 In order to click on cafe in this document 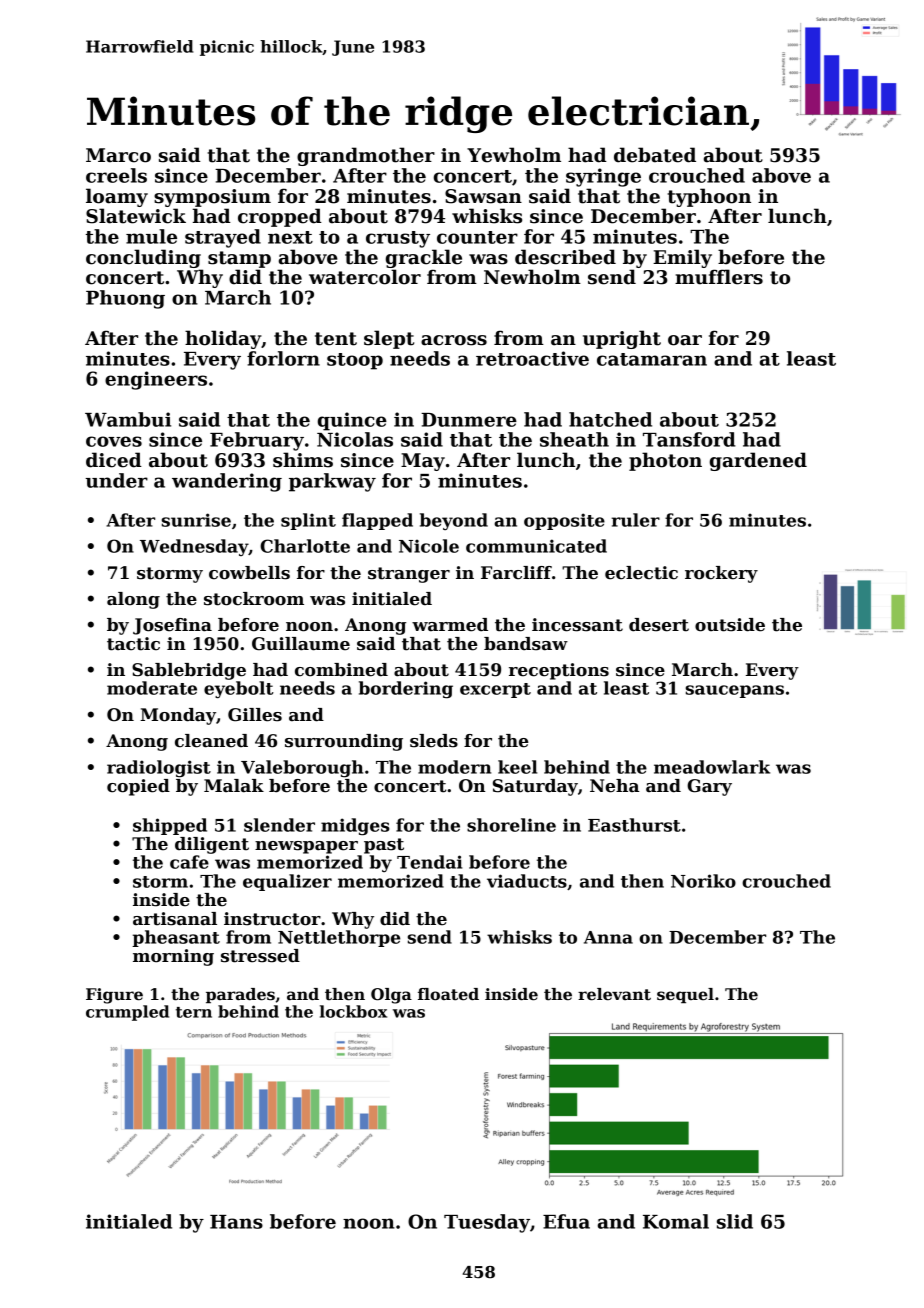, I will do `click(189, 862)`.
